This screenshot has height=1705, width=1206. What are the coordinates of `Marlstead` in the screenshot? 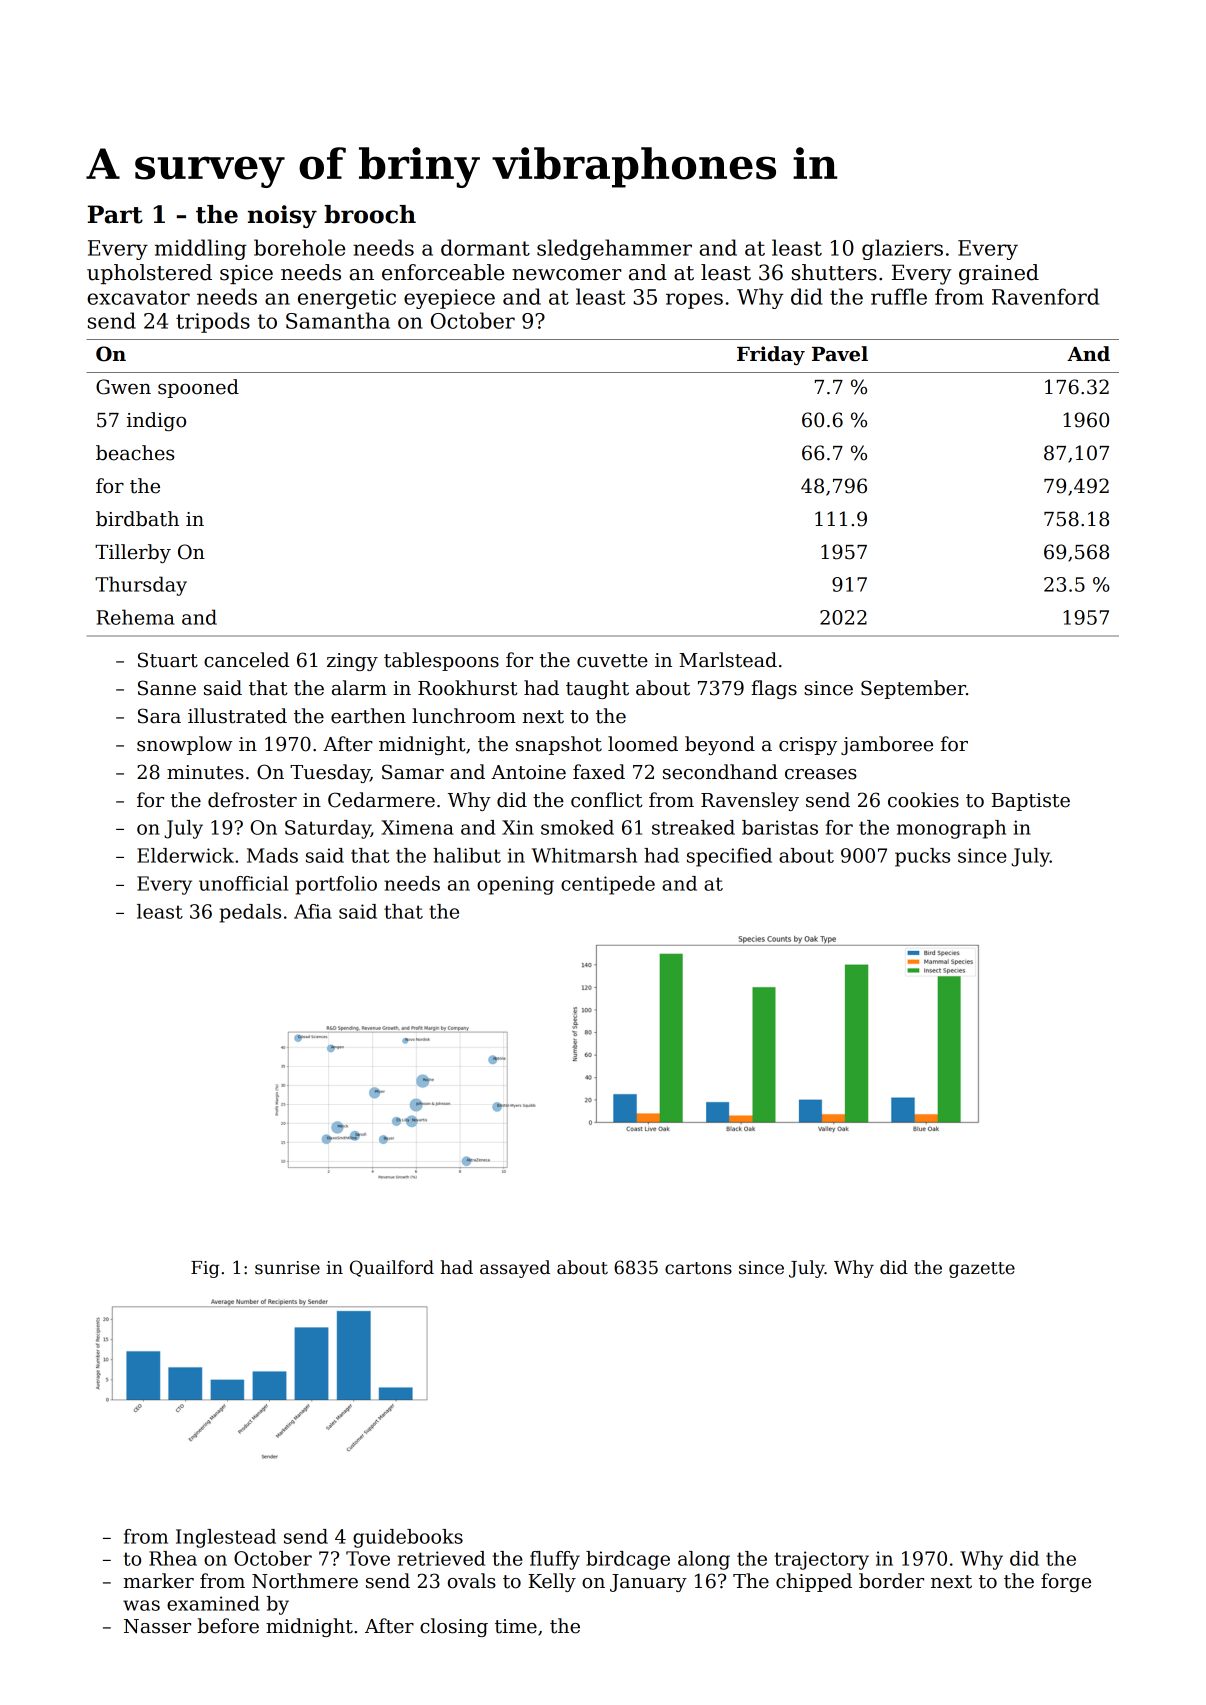 It's located at (728, 660).
